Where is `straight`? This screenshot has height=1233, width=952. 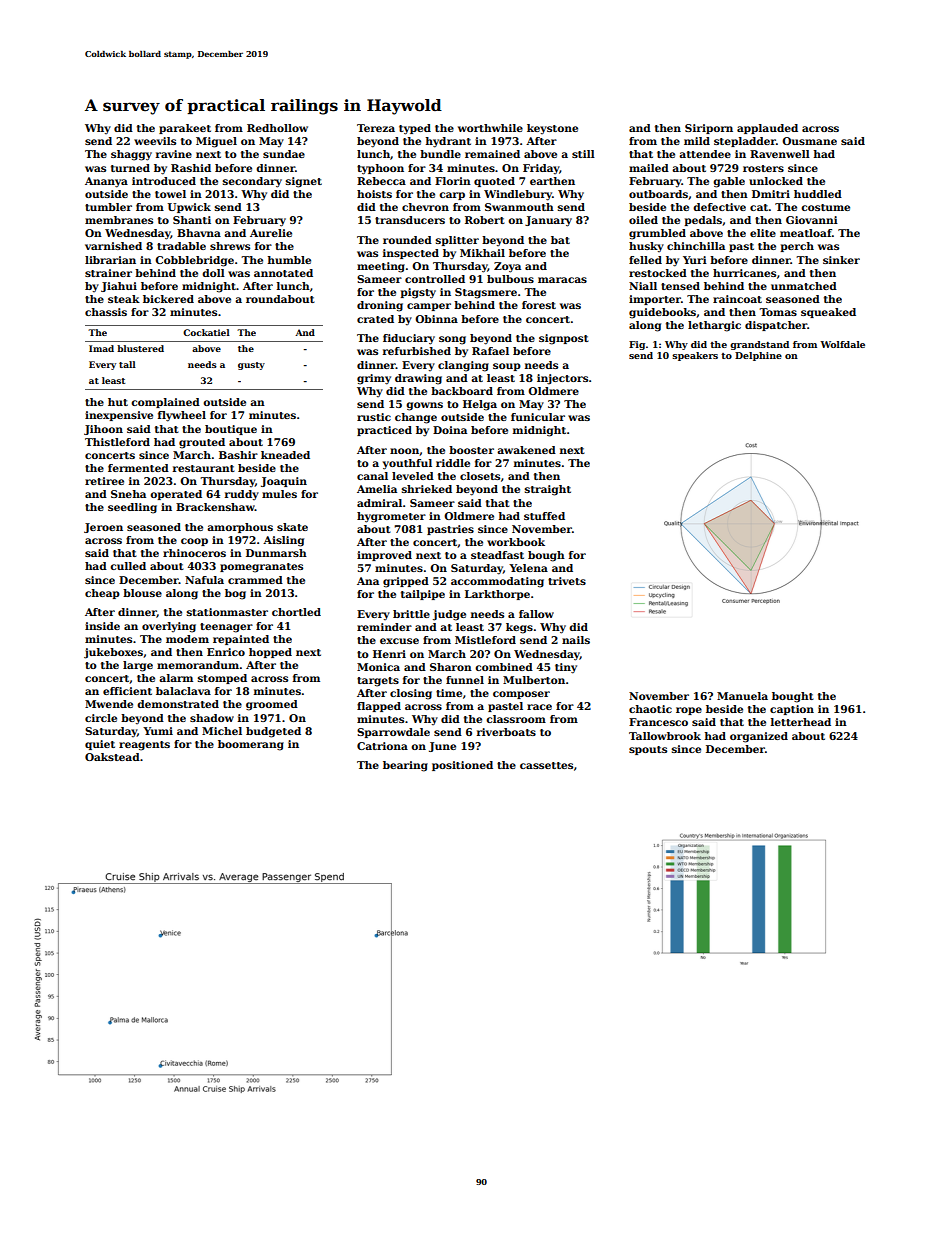 straight is located at coordinates (548, 490).
